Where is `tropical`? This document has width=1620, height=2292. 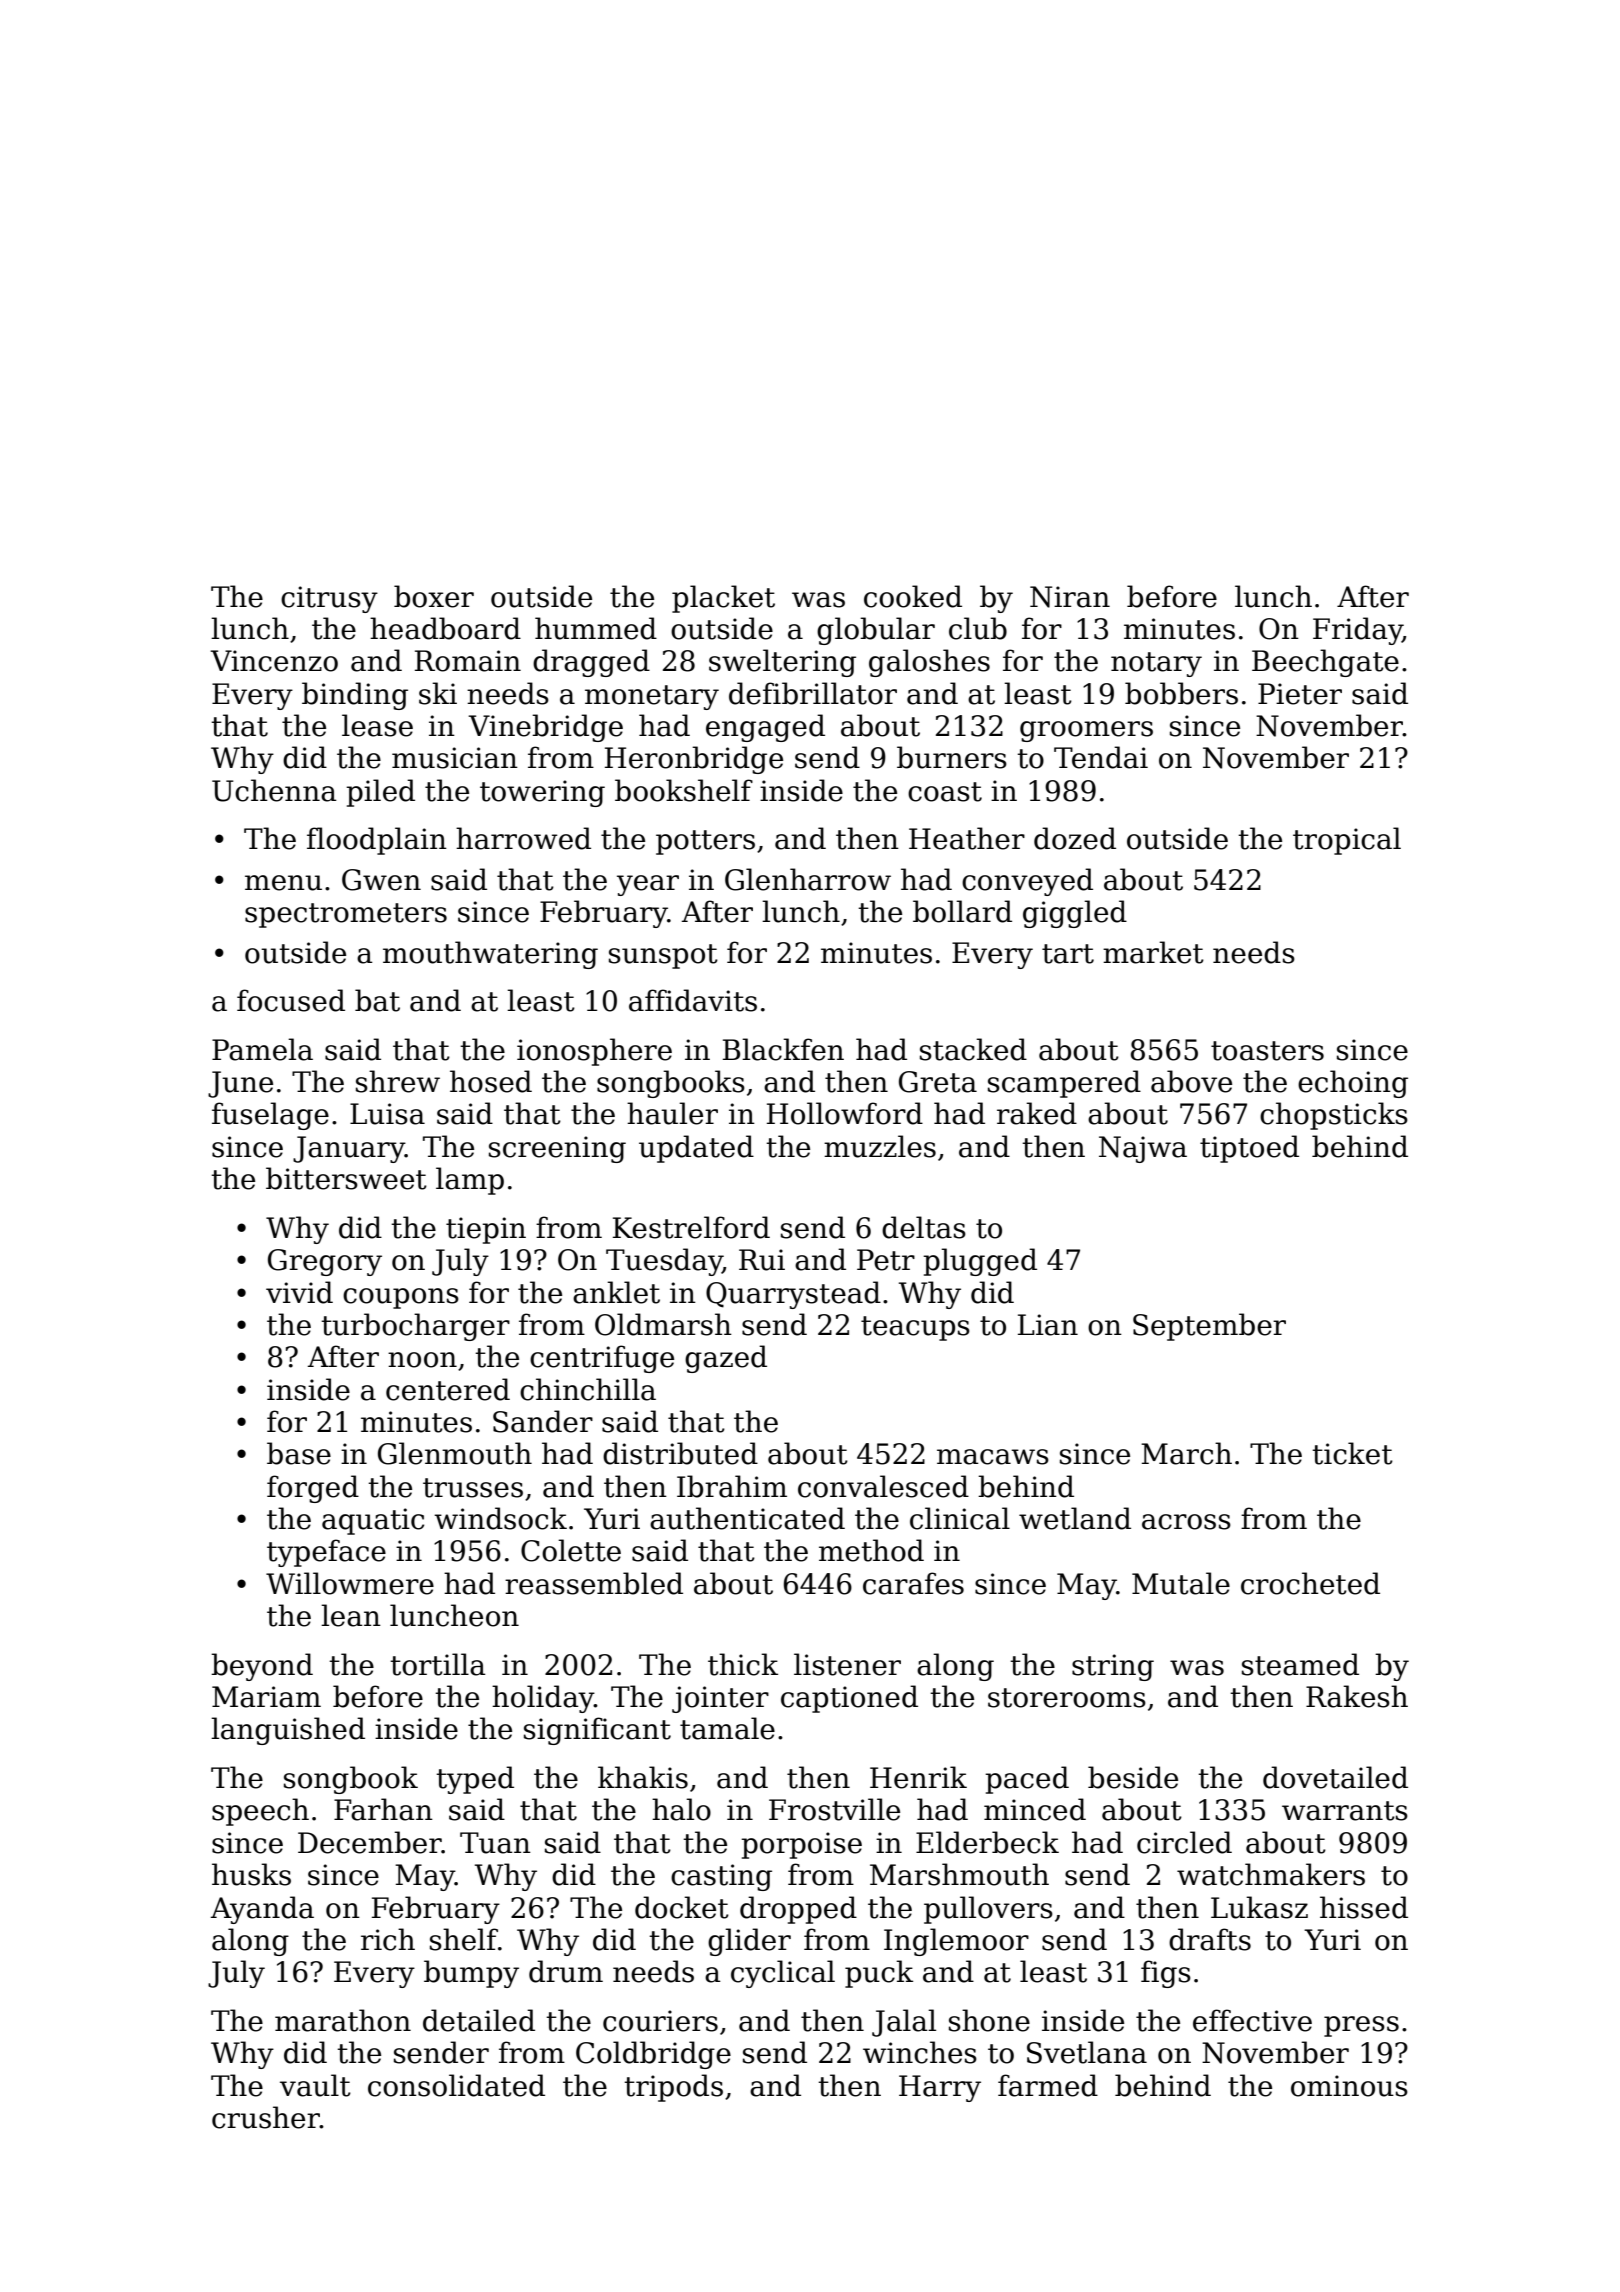 tropical is located at coordinates (1347, 841).
